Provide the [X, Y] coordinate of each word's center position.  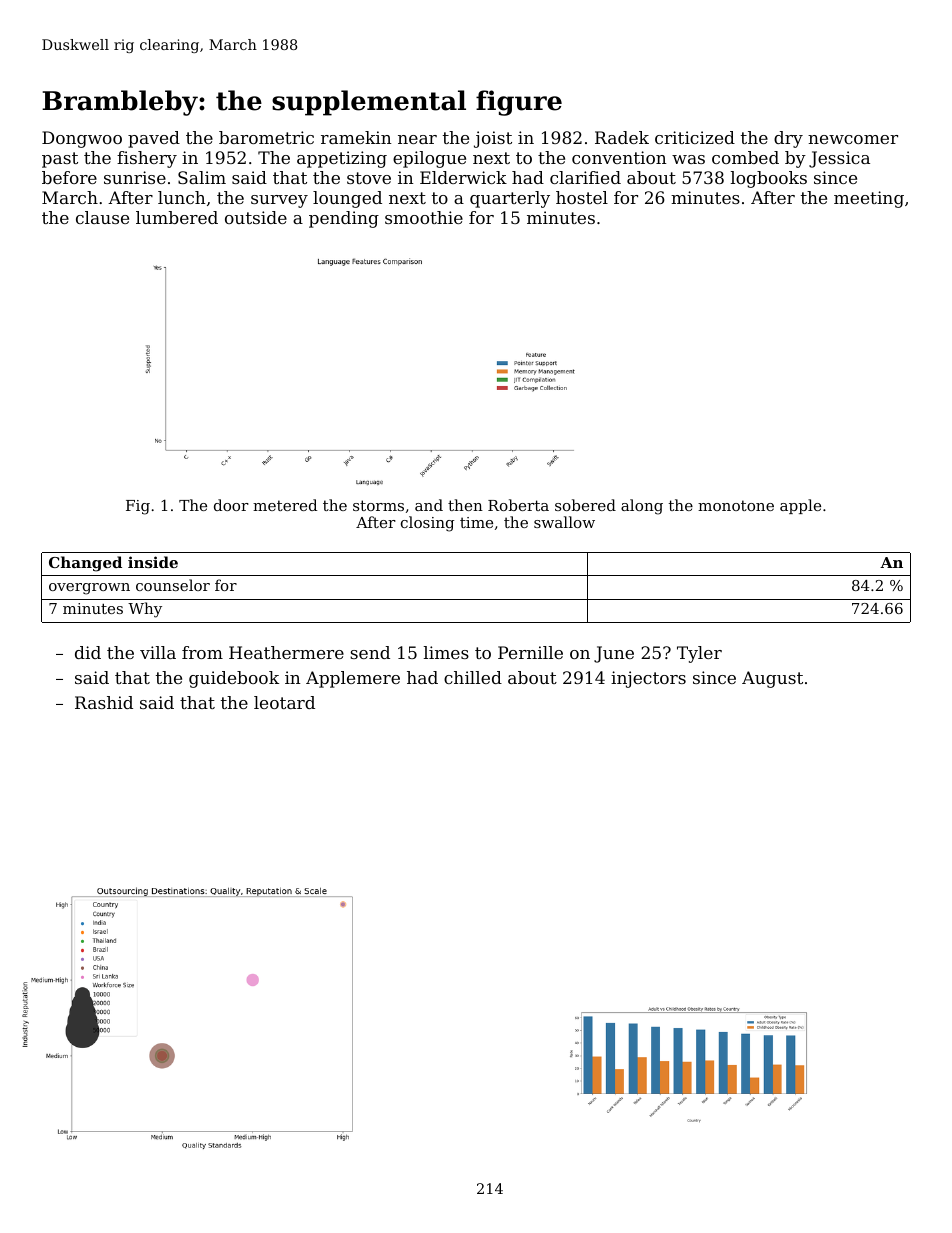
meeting [869, 199]
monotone [736, 505]
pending [344, 219]
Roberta [518, 505]
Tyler [699, 654]
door [231, 505]
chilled [473, 677]
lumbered [177, 217]
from [202, 652]
